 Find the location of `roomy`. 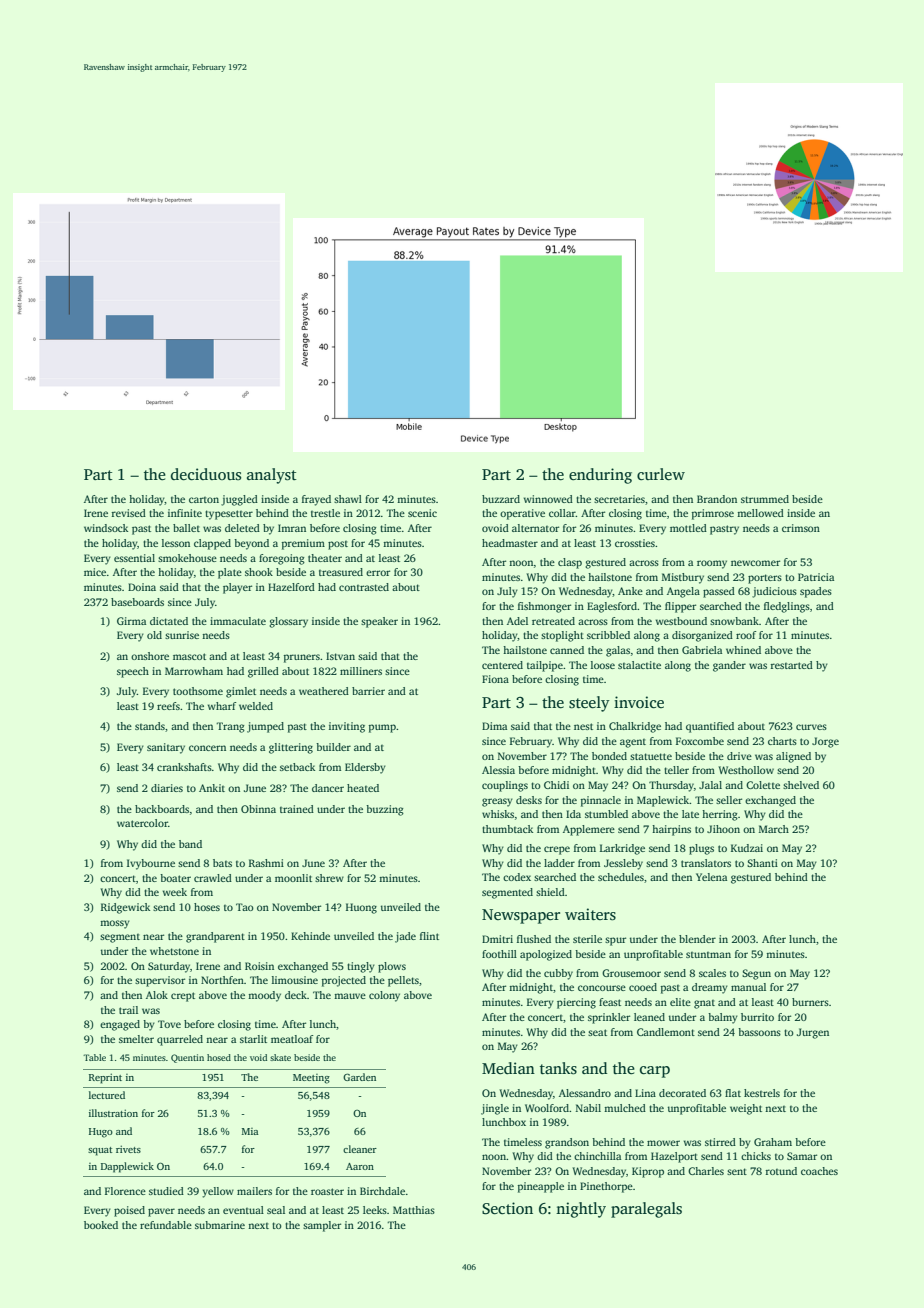

roomy is located at coordinates (712, 564).
